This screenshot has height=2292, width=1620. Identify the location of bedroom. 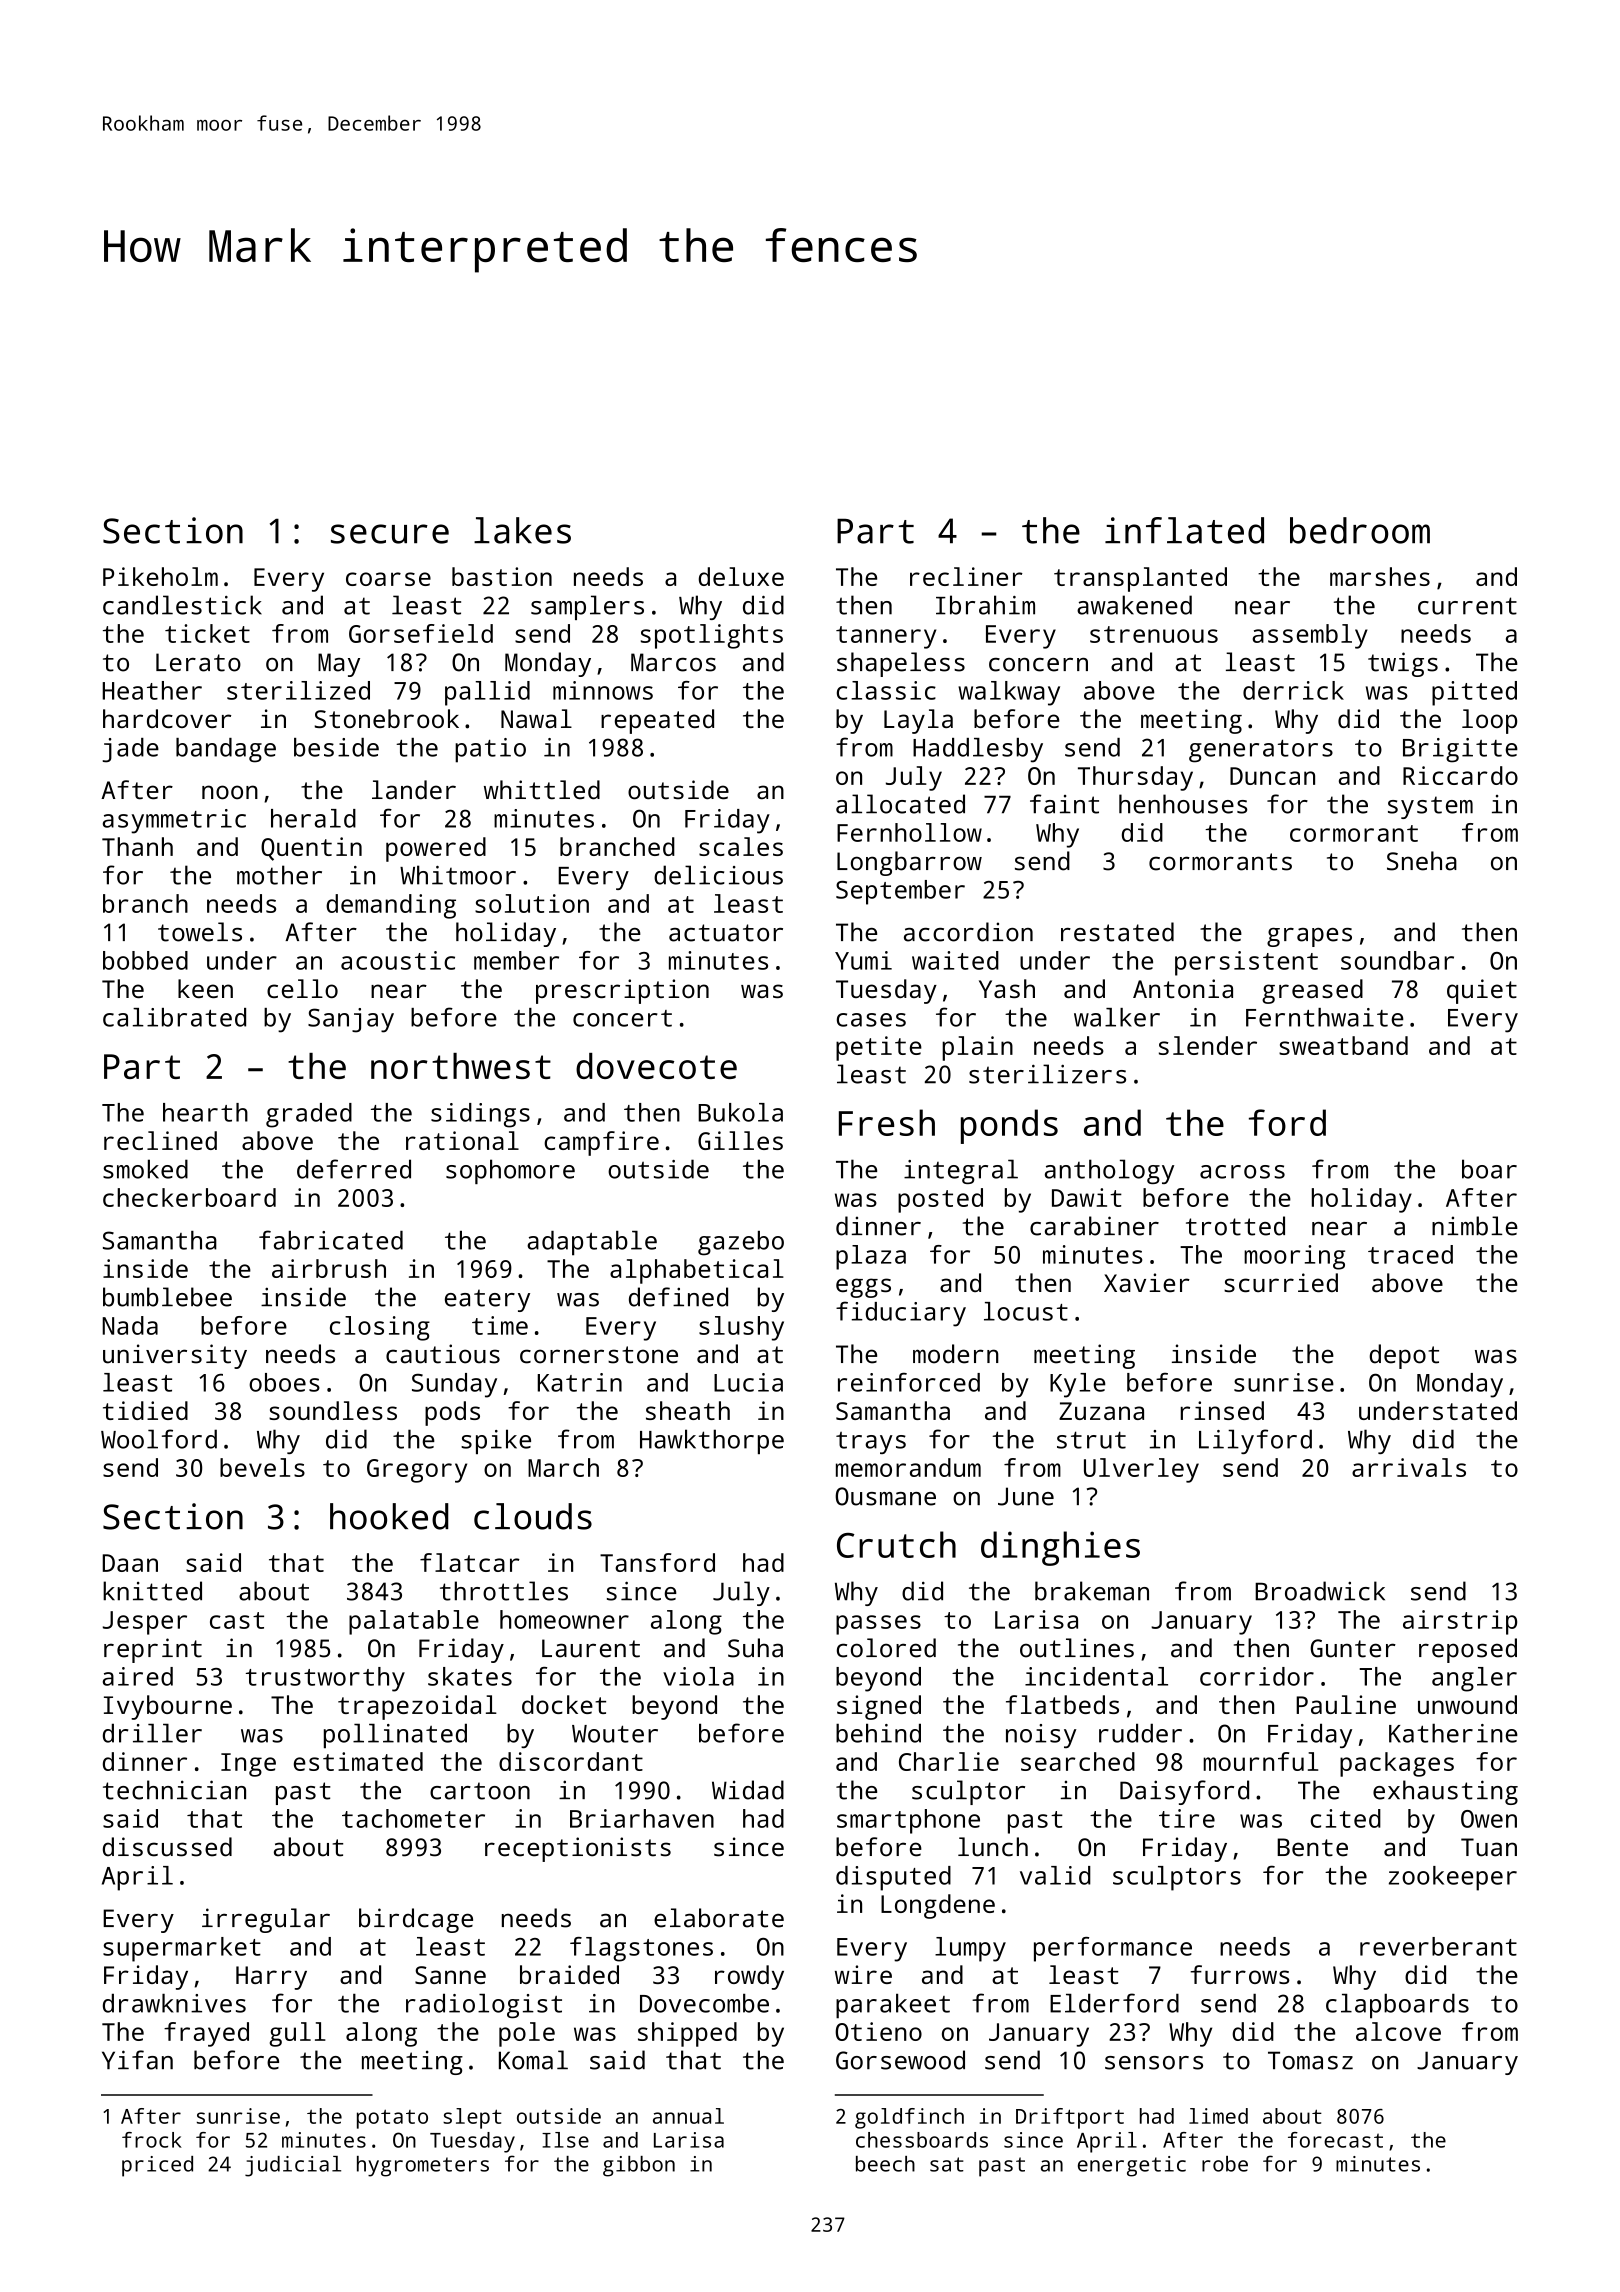
(1360, 530).
